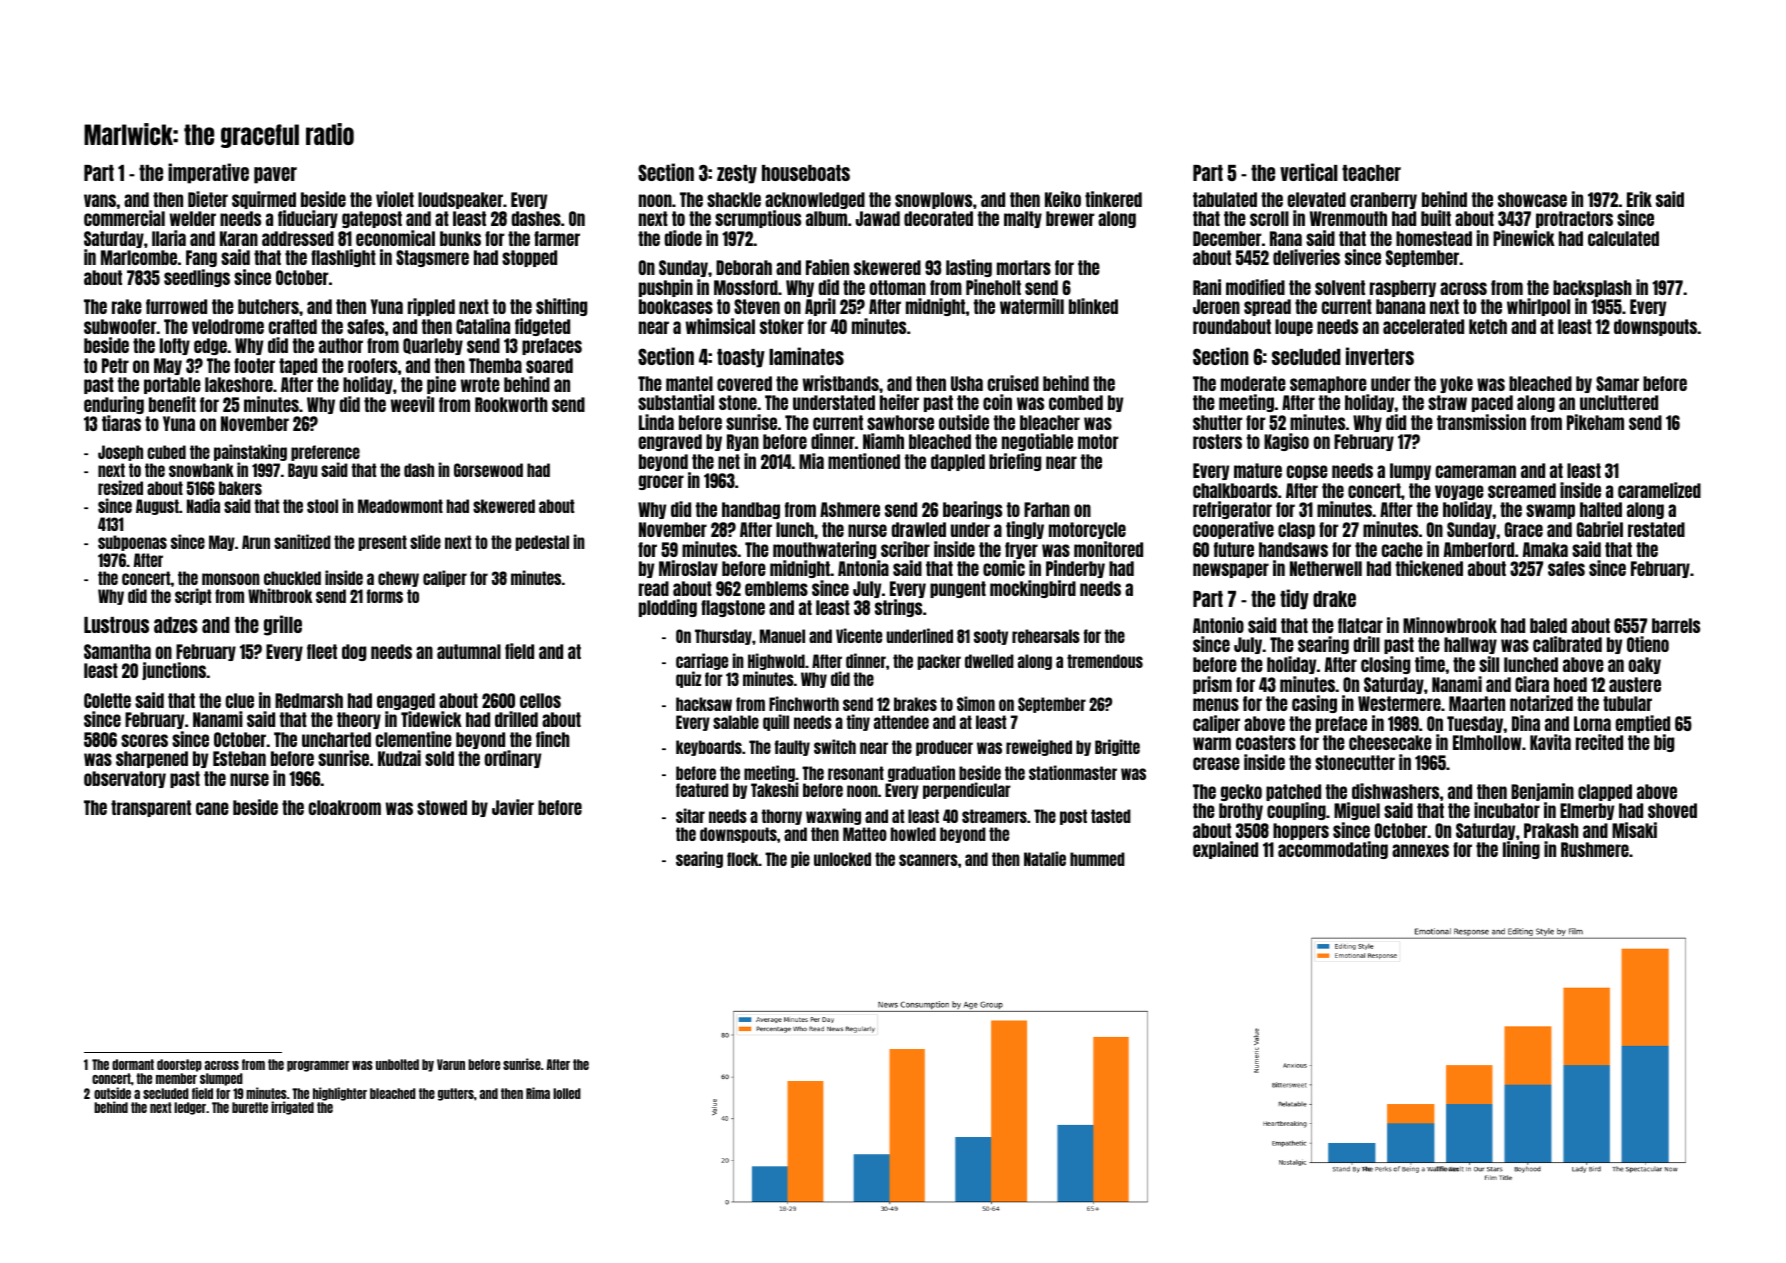  What do you see at coordinates (395, 199) in the page?
I see `violet` at bounding box center [395, 199].
